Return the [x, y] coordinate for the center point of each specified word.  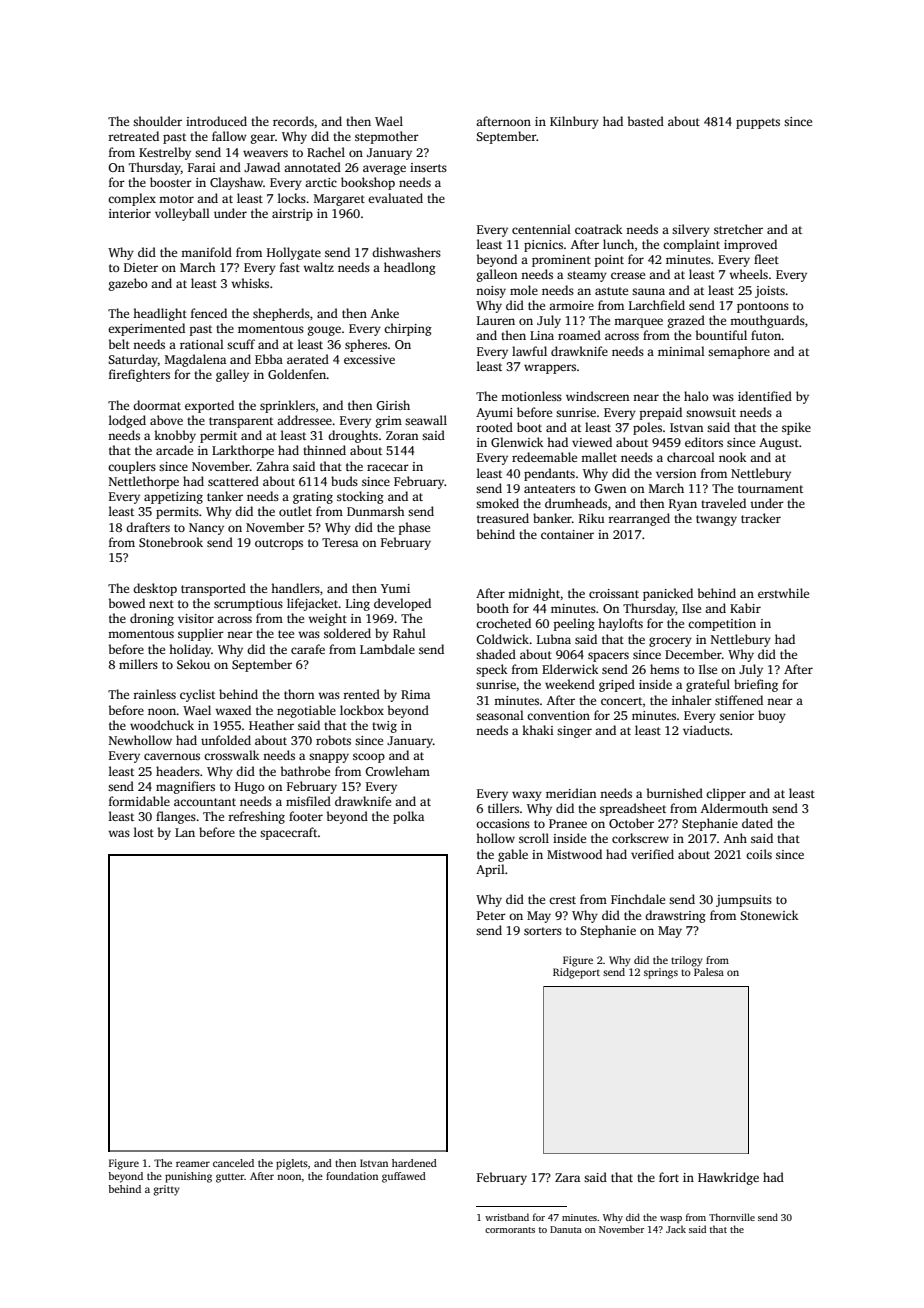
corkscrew [640, 838]
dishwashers [406, 252]
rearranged [639, 519]
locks [292, 198]
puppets [758, 123]
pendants [549, 474]
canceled [233, 1163]
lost [144, 832]
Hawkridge [728, 1178]
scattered [233, 481]
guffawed [404, 1177]
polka [408, 817]
